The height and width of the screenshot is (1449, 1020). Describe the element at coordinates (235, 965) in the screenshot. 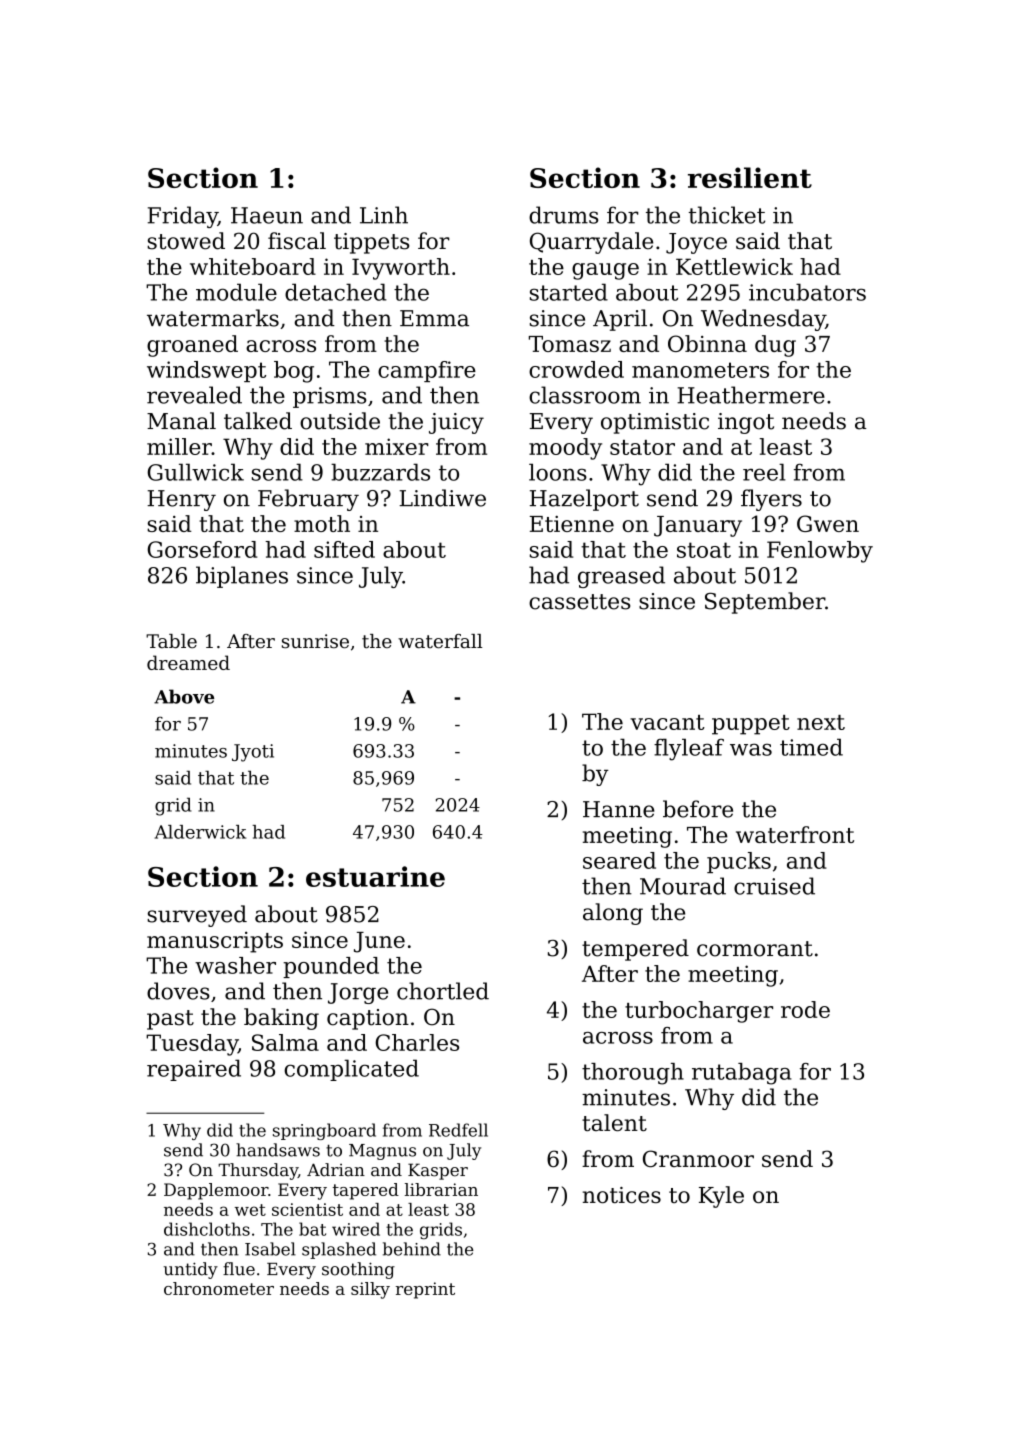

I see `washer` at that location.
